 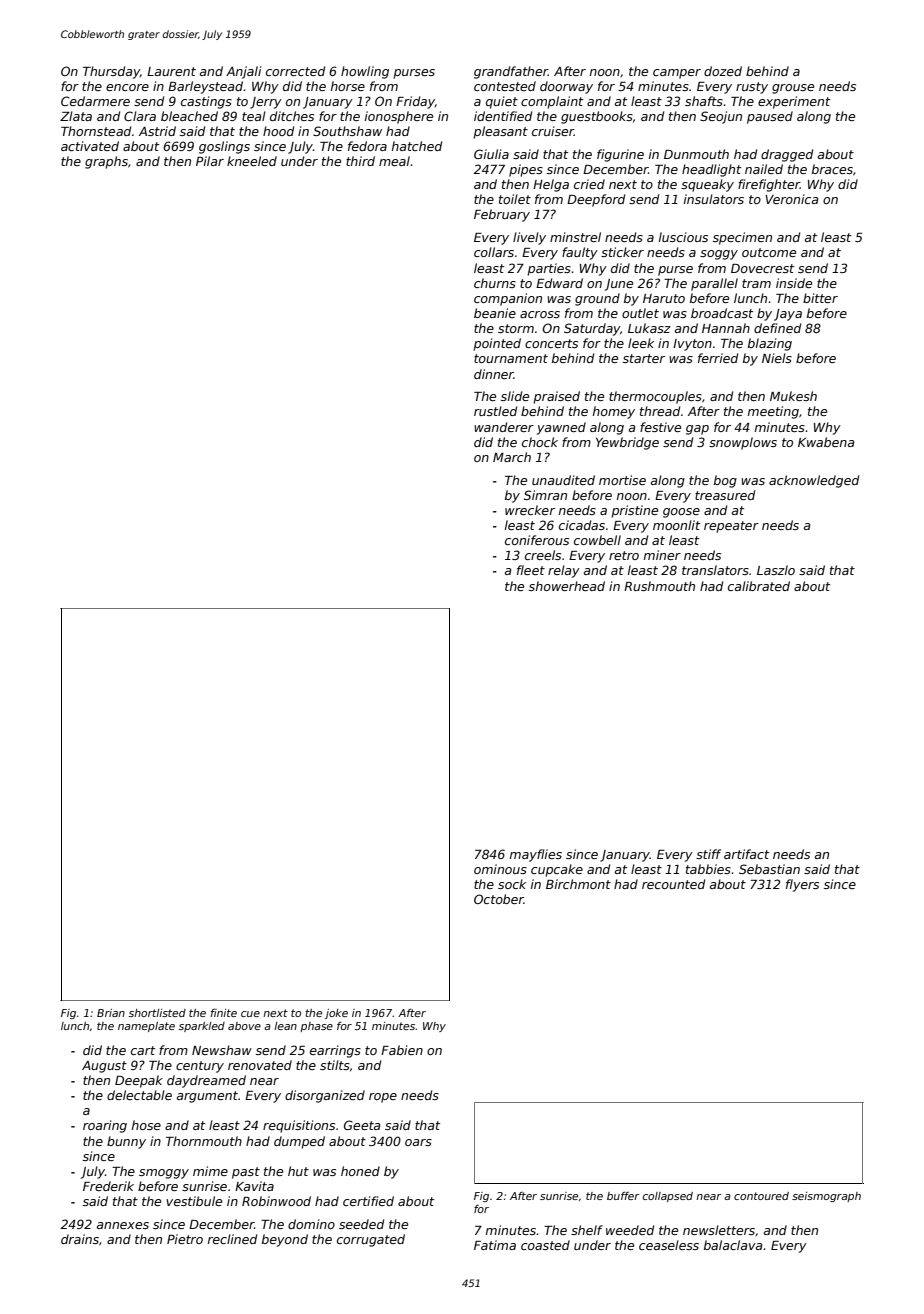 I want to click on grouse, so click(x=793, y=89).
